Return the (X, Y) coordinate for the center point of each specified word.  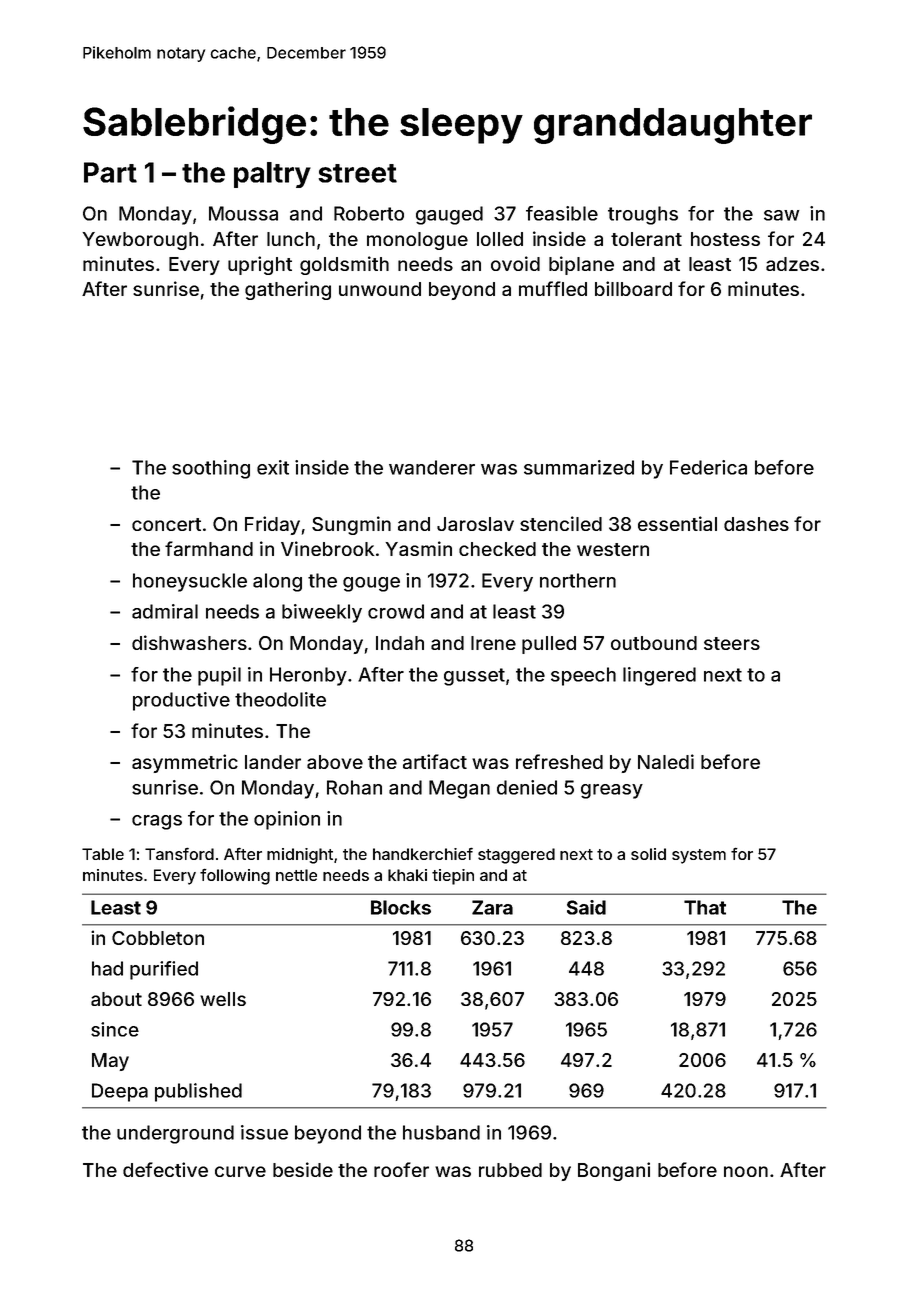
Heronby (308, 676)
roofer (401, 1169)
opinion (287, 820)
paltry (272, 175)
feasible (562, 213)
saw (781, 215)
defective (165, 1169)
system (699, 856)
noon (746, 1171)
